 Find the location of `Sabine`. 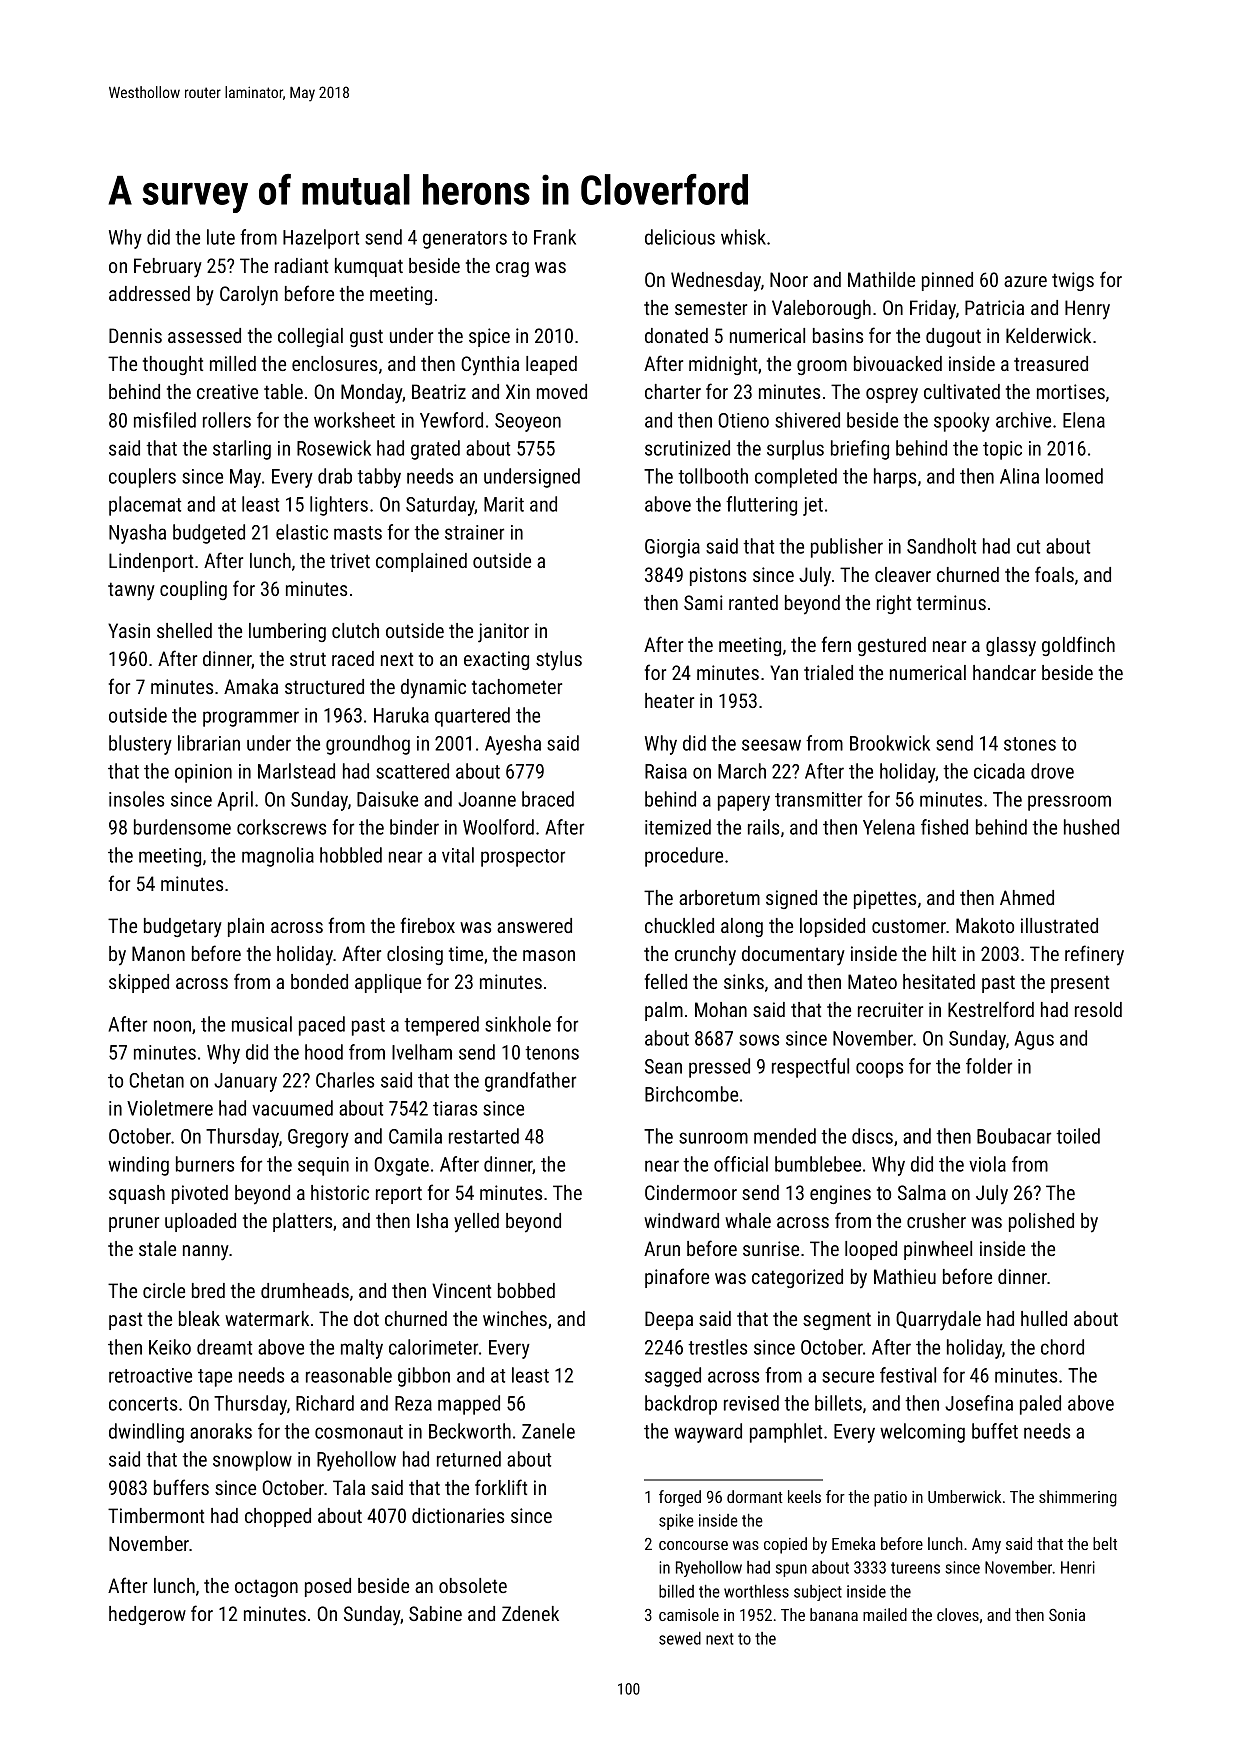

Sabine is located at coordinates (435, 1613).
